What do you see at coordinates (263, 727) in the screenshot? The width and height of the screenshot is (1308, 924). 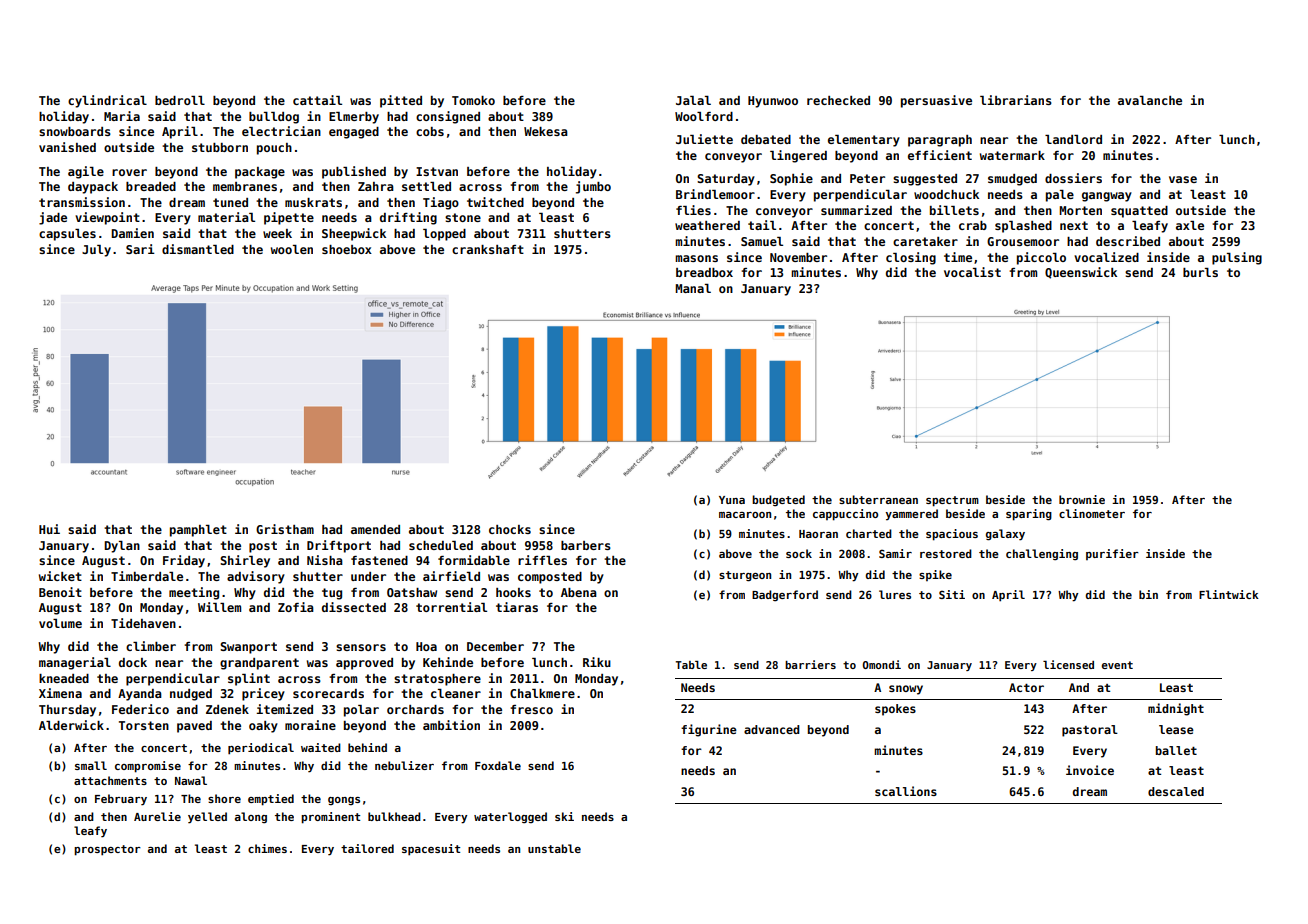 I see `oaky` at bounding box center [263, 727].
